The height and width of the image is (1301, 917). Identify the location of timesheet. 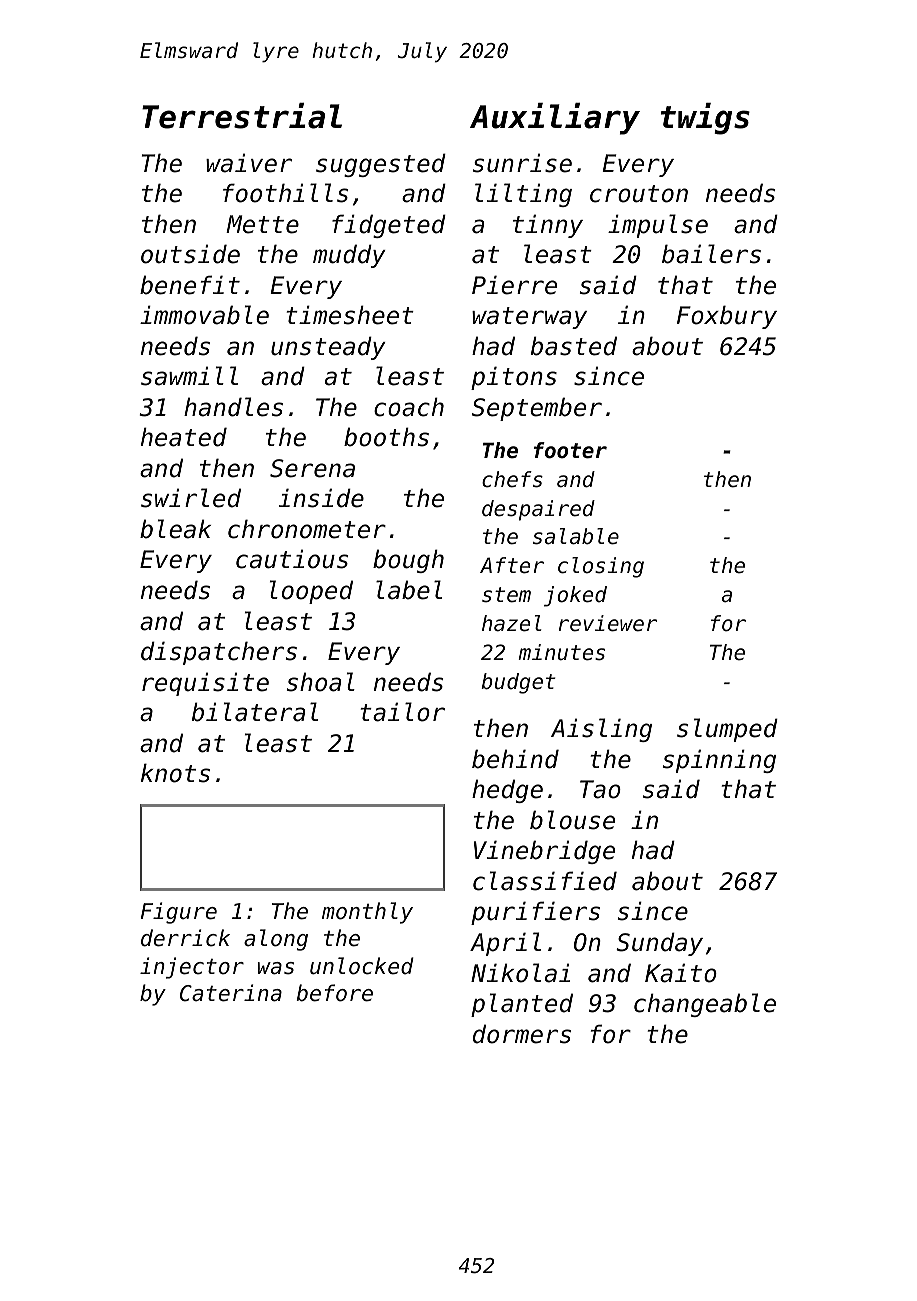
(350, 315).
